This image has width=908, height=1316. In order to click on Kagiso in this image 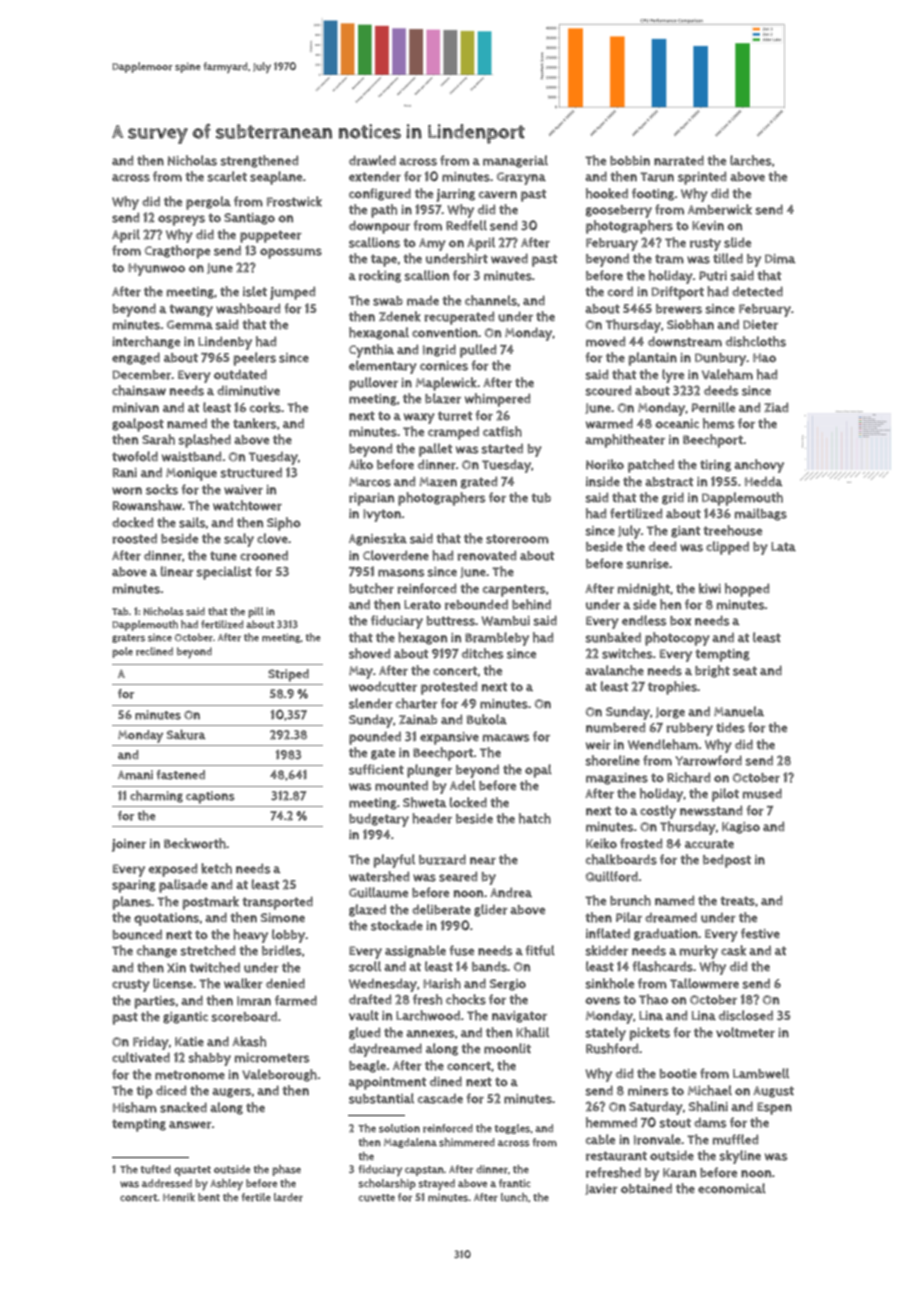, I will do `click(741, 828)`.
